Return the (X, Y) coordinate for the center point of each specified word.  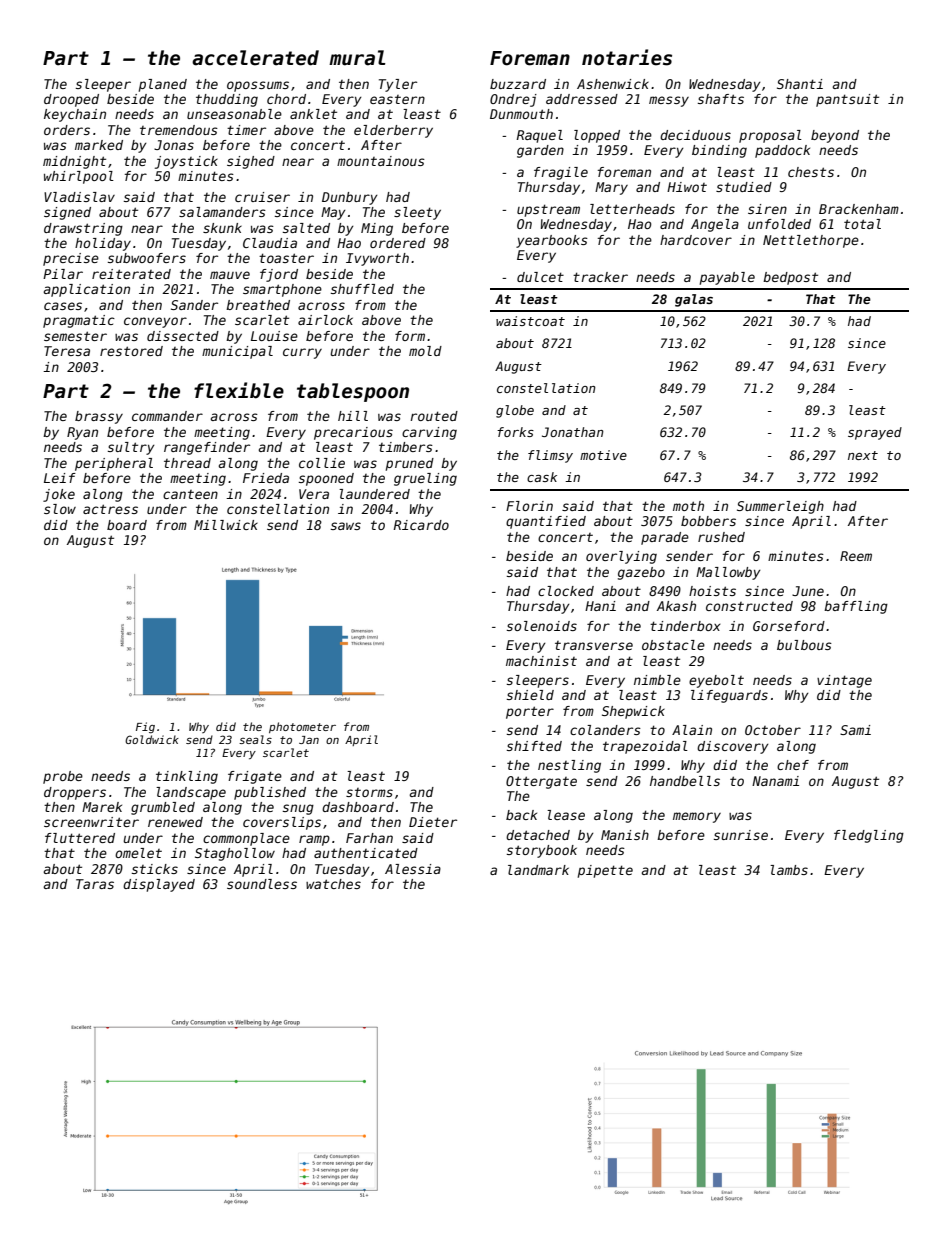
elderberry (393, 131)
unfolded (779, 224)
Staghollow (235, 854)
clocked (566, 591)
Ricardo (421, 525)
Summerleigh (780, 507)
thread (187, 463)
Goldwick (152, 739)
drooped (71, 100)
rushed (721, 537)
